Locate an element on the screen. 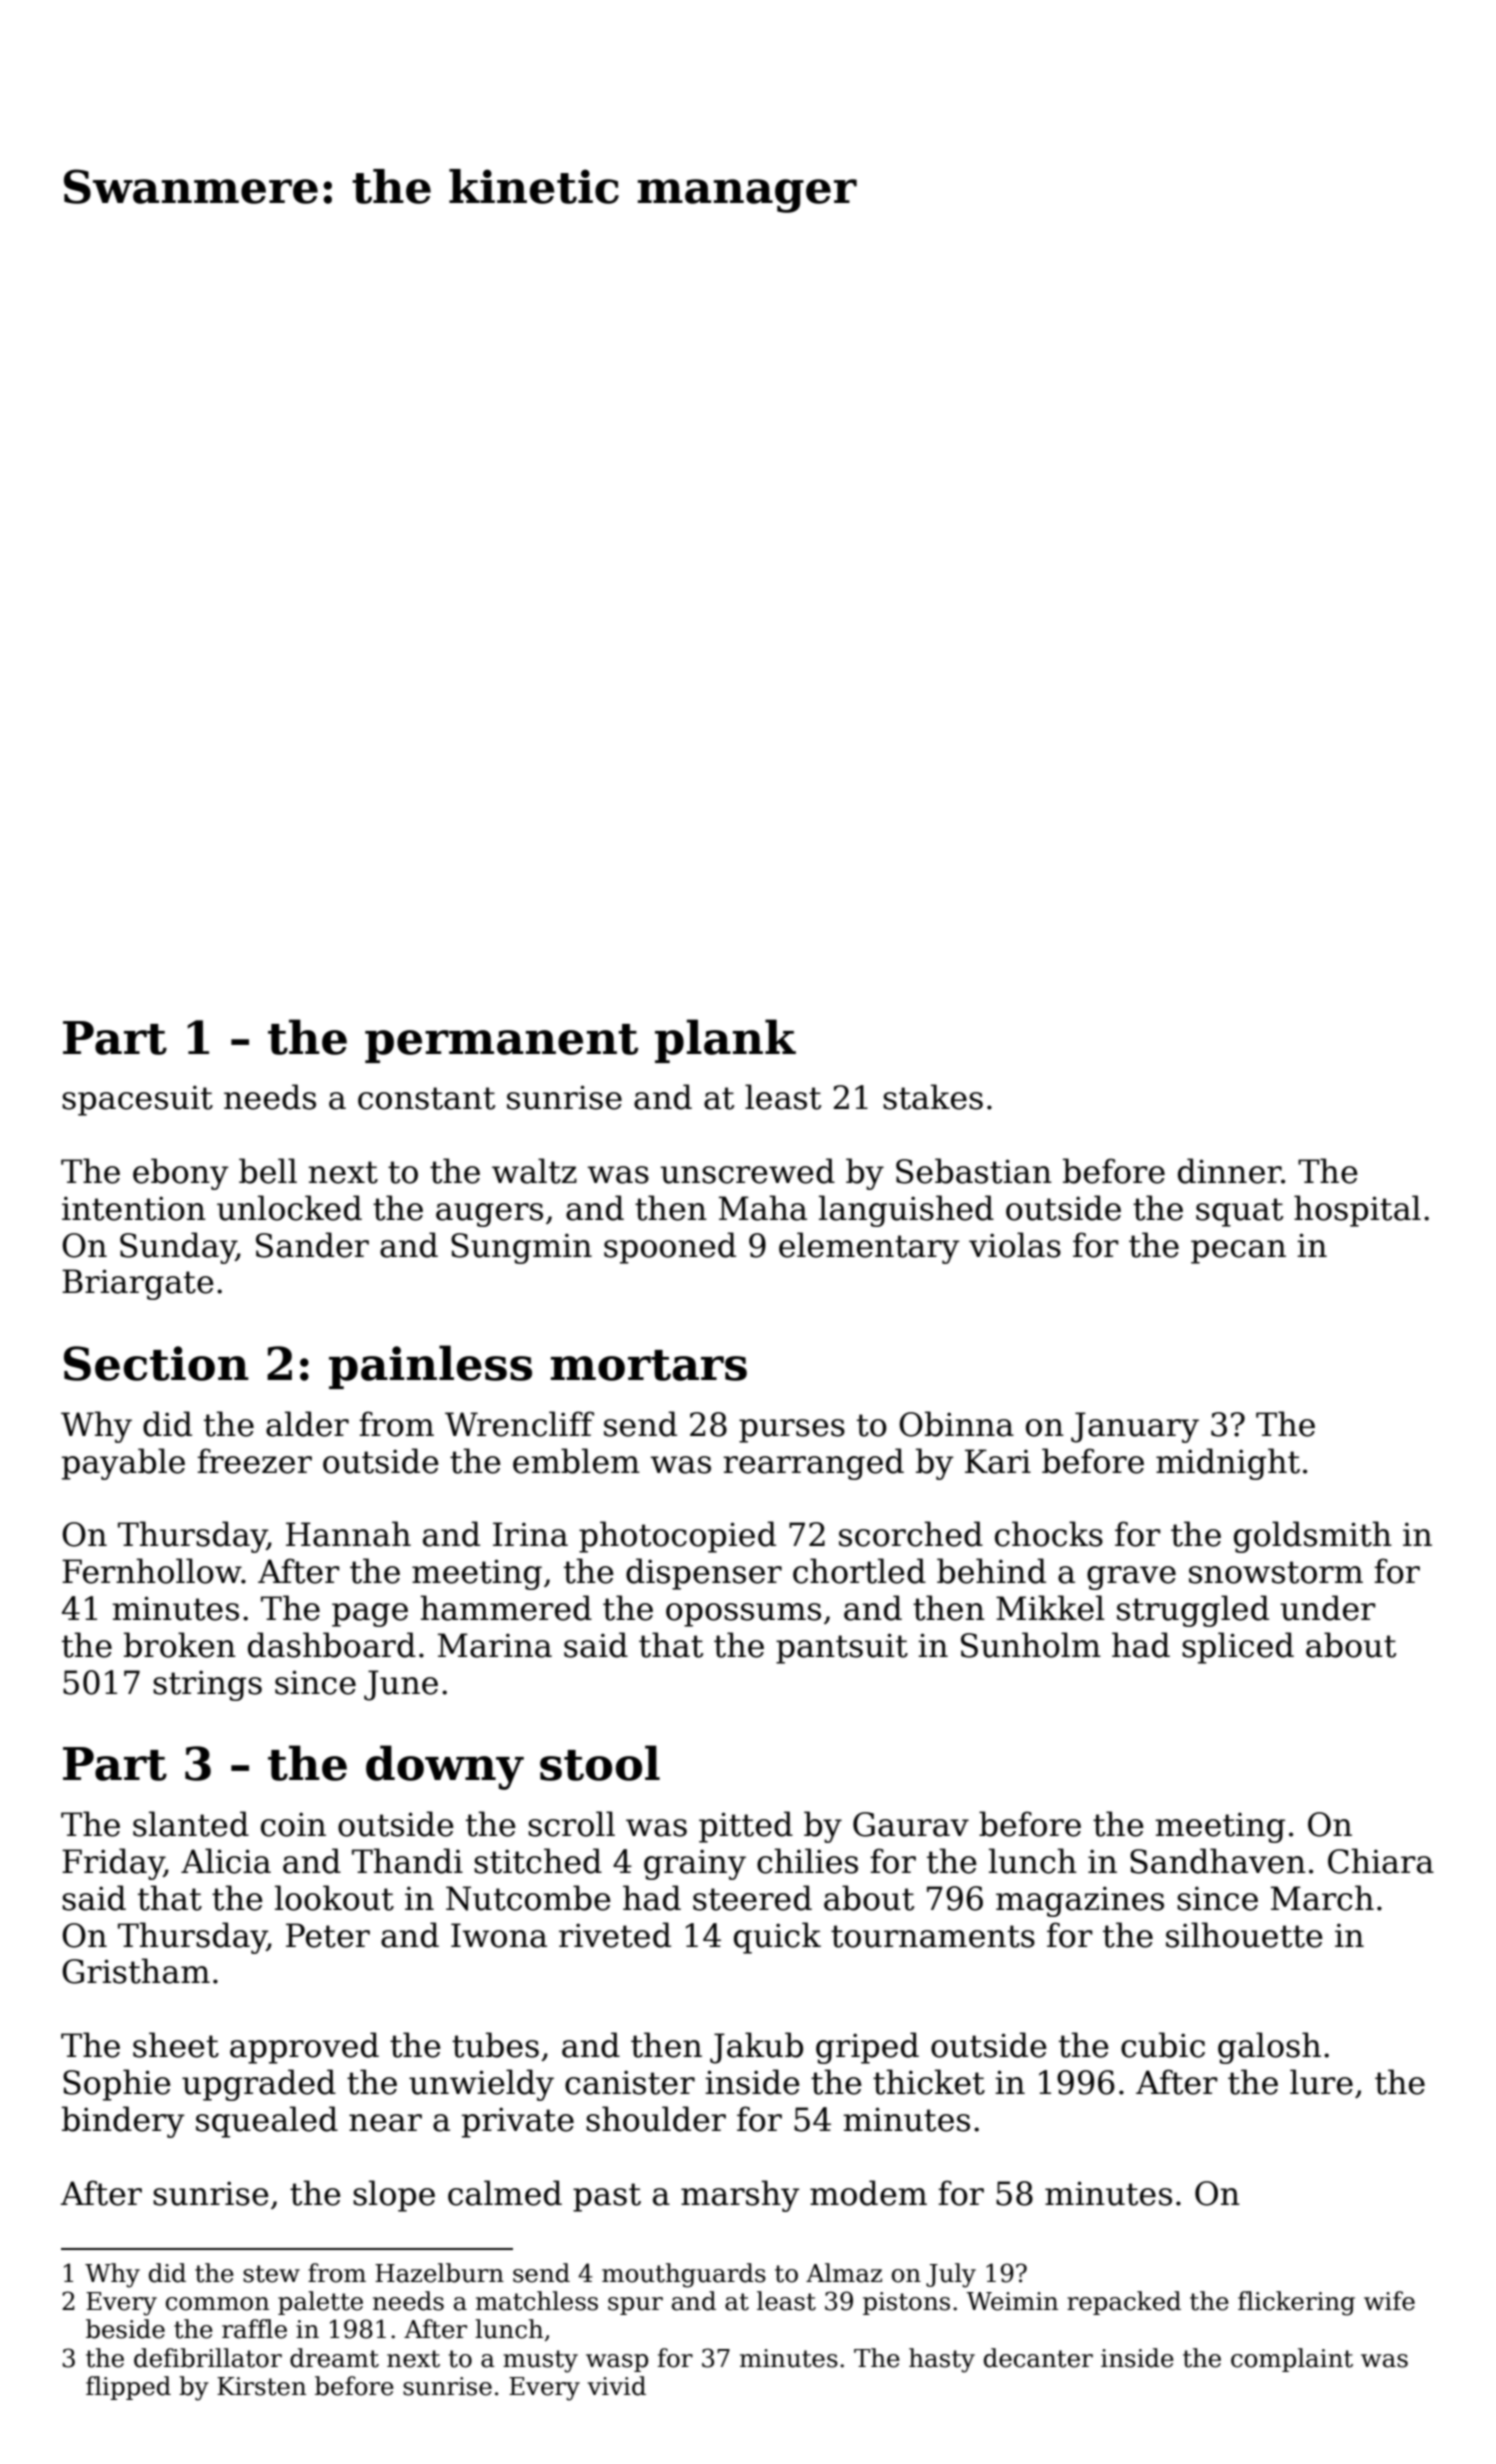 The image size is (1496, 2464). permanent is located at coordinates (501, 1043).
